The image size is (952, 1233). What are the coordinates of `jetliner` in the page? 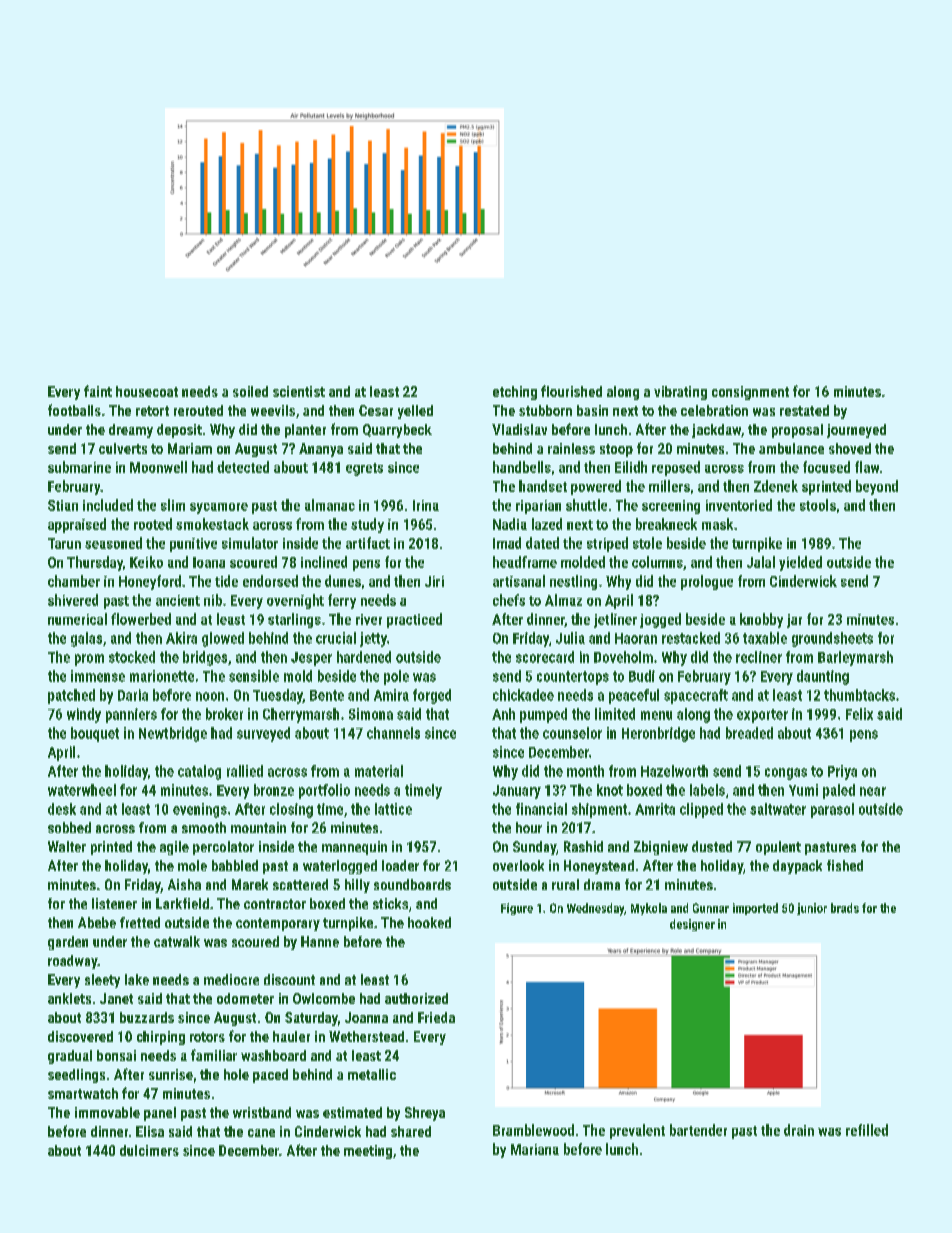 It's located at (615, 620).
